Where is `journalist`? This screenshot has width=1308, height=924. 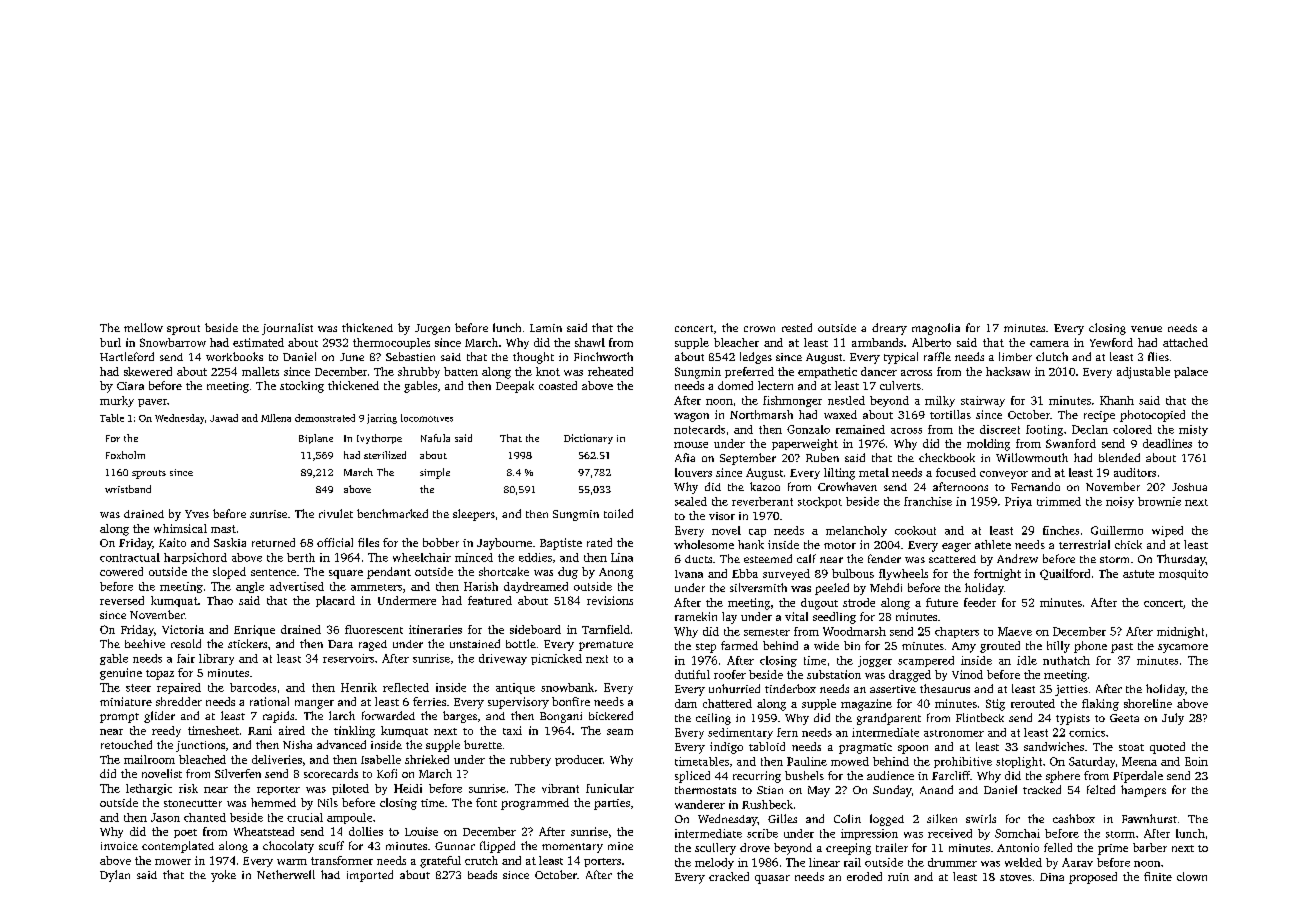 journalist is located at coordinates (287, 329).
